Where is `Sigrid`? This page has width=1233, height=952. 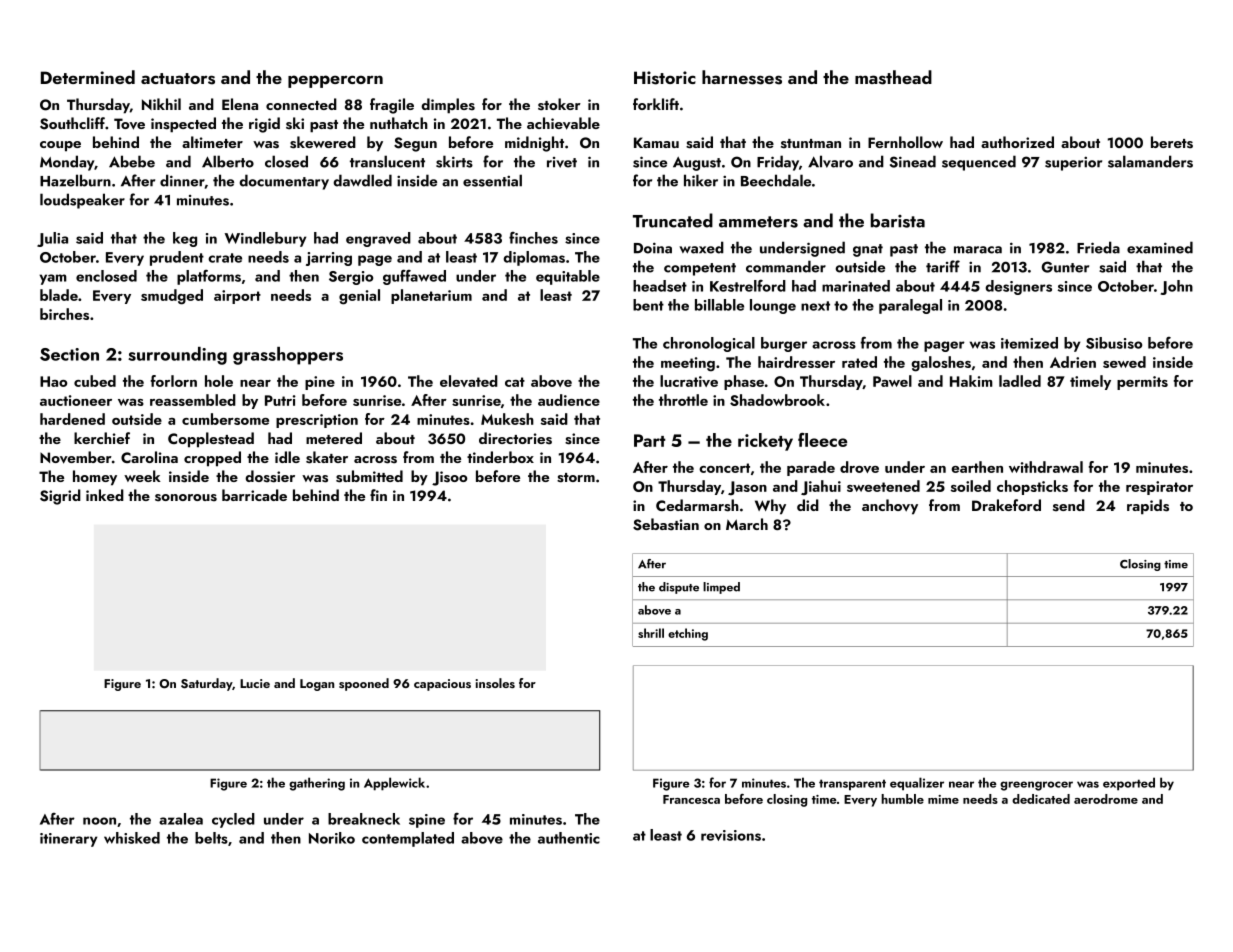
Sigrid is located at coordinates (60, 497).
